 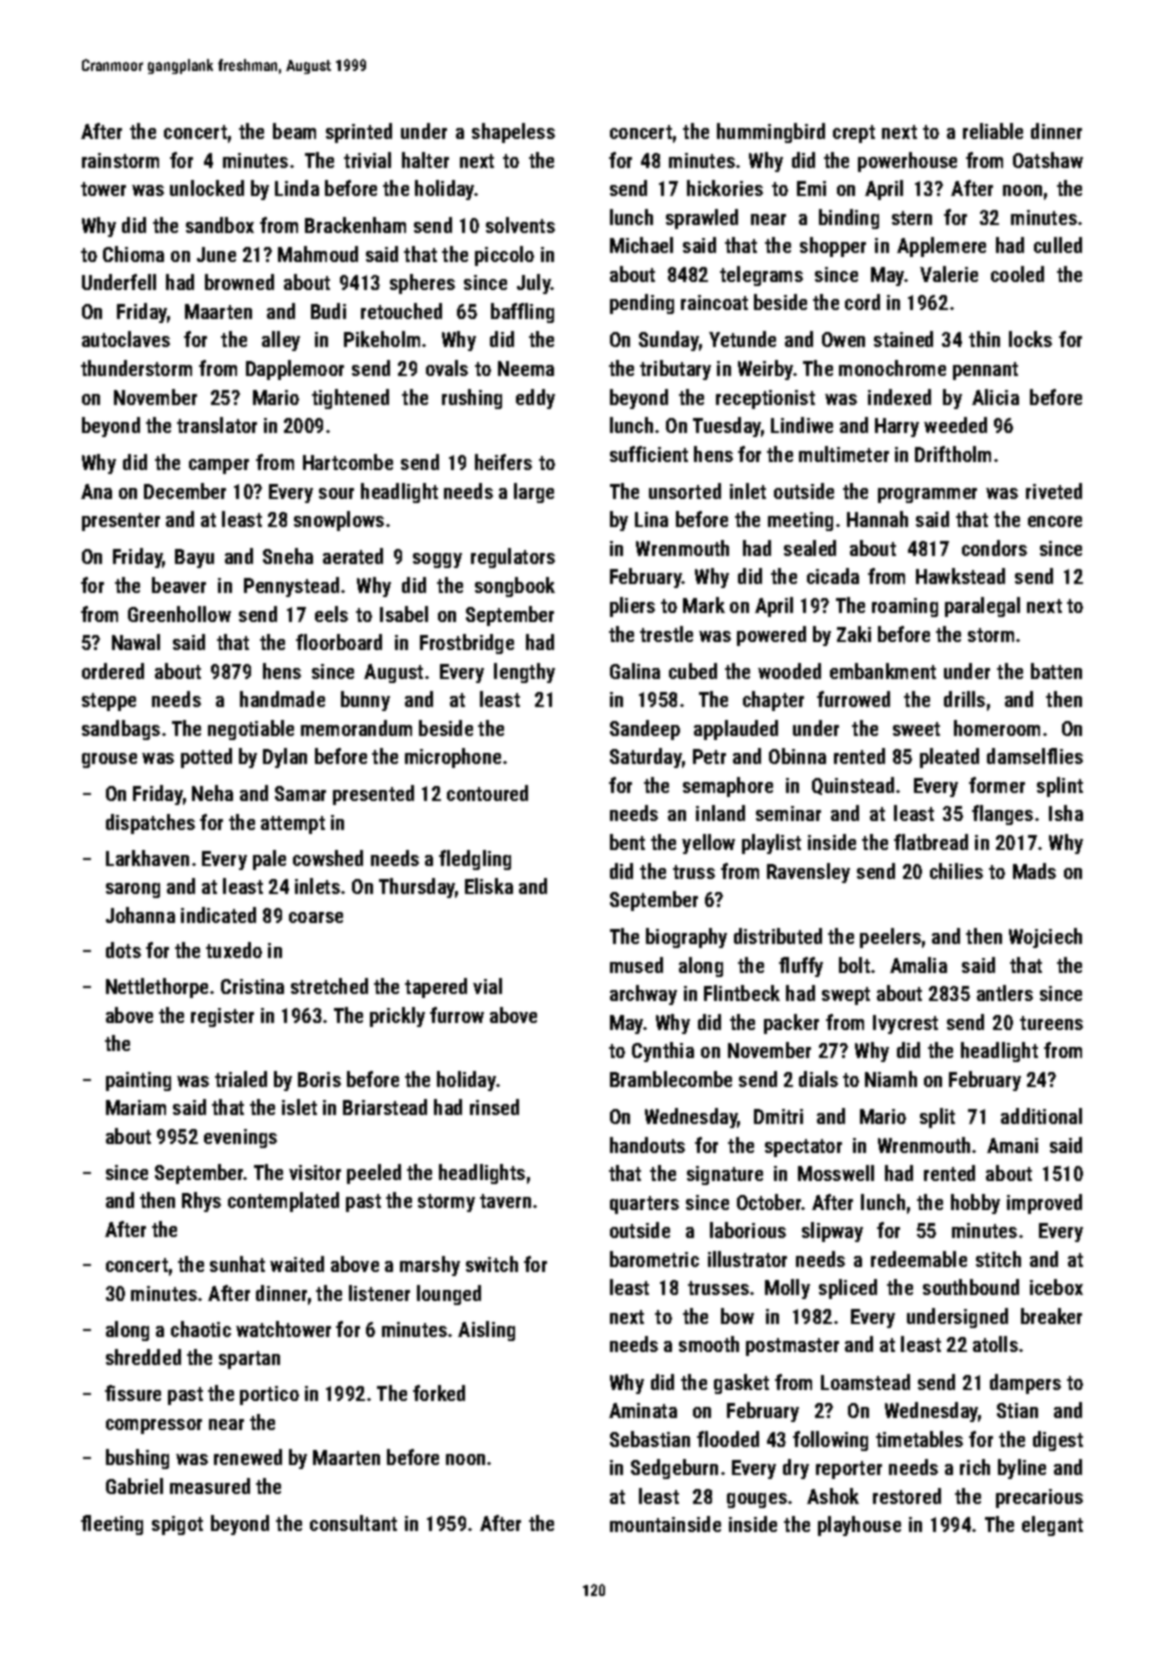 What do you see at coordinates (297, 188) in the page?
I see `Linda` at bounding box center [297, 188].
